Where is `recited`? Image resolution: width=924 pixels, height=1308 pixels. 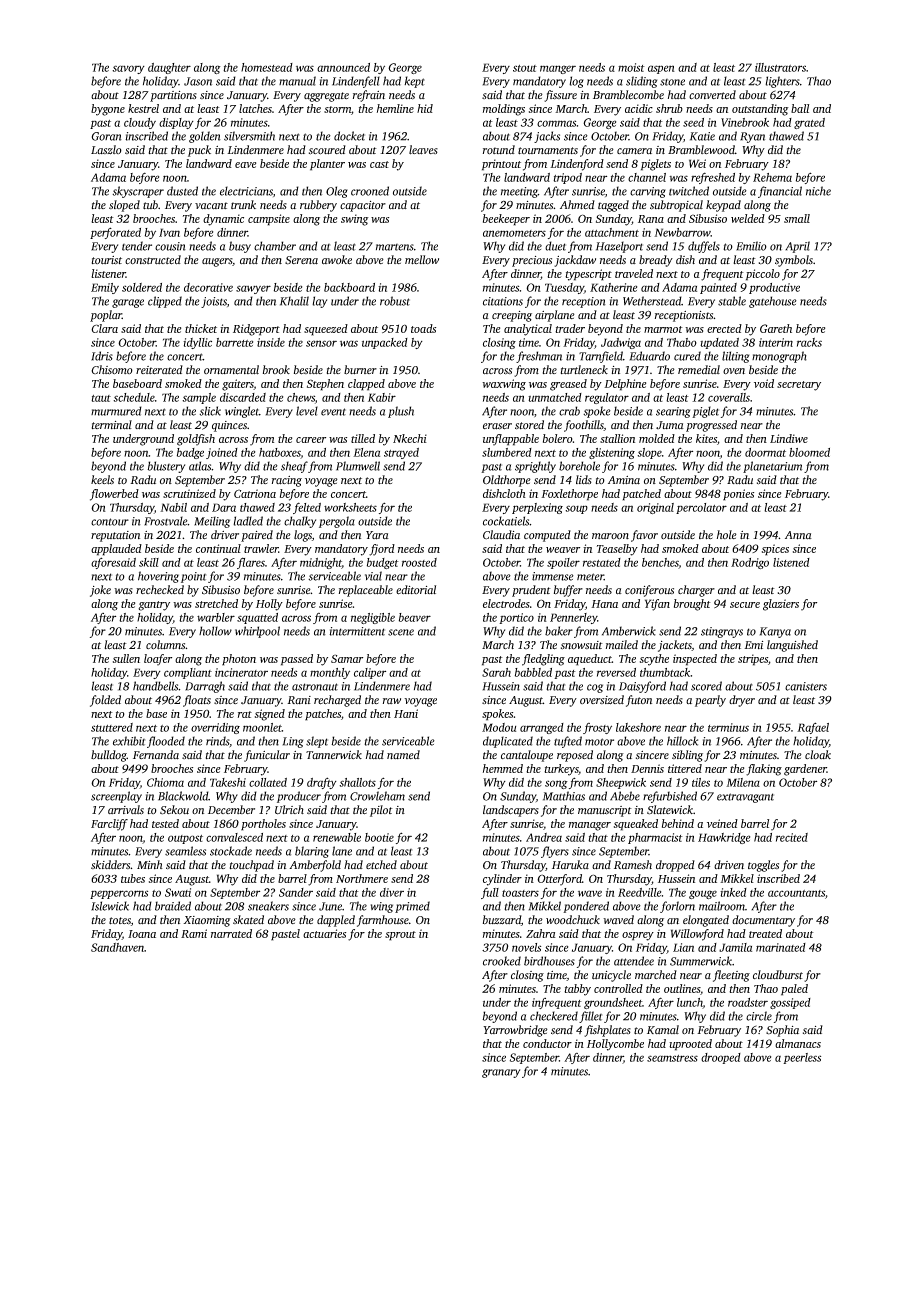 recited is located at coordinates (792, 837).
